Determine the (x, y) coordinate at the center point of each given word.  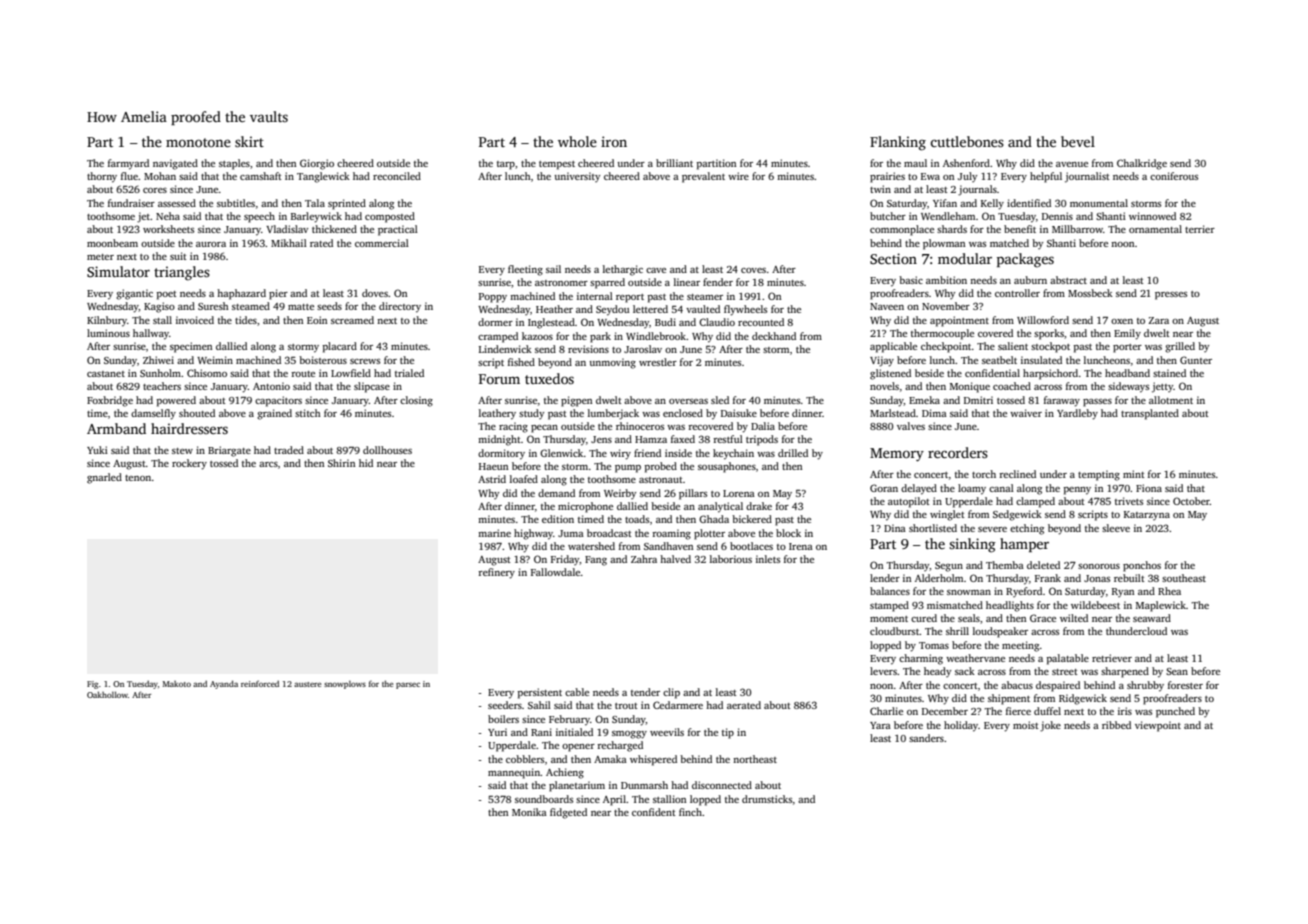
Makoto (177, 684)
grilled (1180, 347)
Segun (949, 567)
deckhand (774, 336)
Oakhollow (107, 694)
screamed (352, 320)
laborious (731, 559)
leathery (497, 414)
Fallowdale (555, 572)
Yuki (97, 450)
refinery (496, 573)
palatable (1068, 659)
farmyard (128, 164)
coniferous (1174, 176)
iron (614, 141)
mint (1134, 474)
